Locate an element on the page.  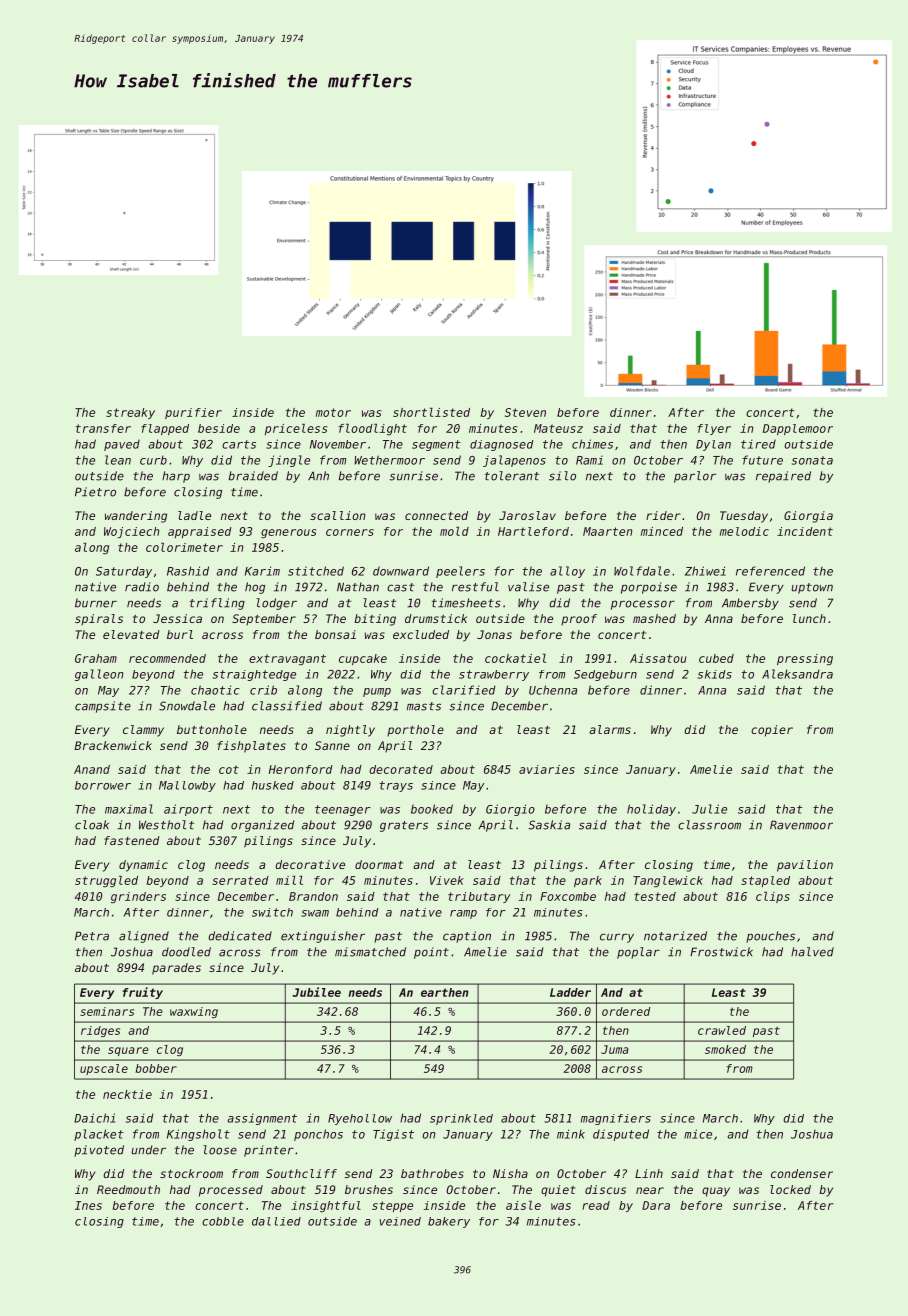
galleon is located at coordinates (99, 675).
